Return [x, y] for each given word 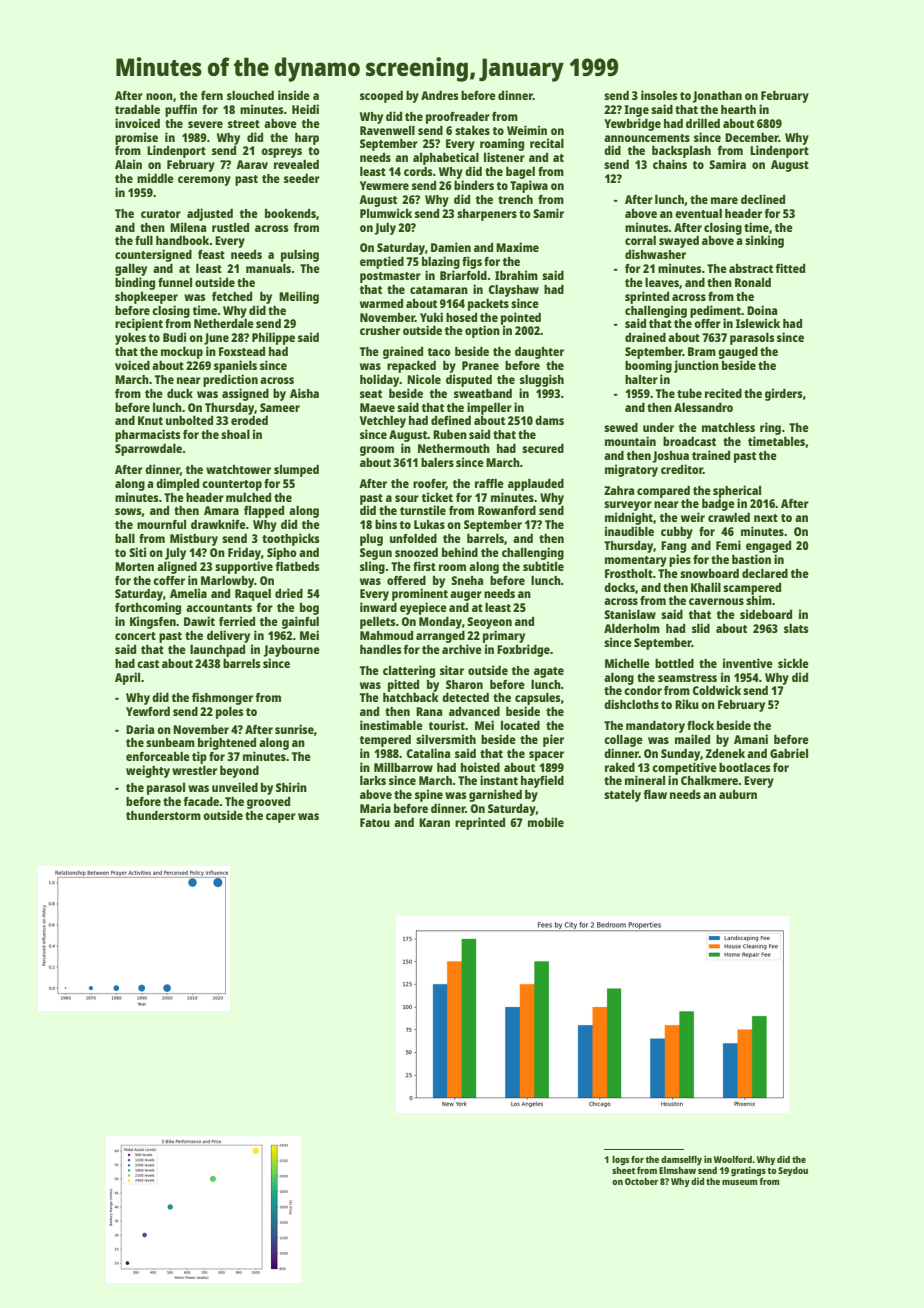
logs [620, 1160]
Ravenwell [387, 130]
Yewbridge [632, 124]
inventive [748, 663]
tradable [137, 109]
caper [281, 818]
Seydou [793, 1171]
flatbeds [297, 566]
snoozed [416, 552]
